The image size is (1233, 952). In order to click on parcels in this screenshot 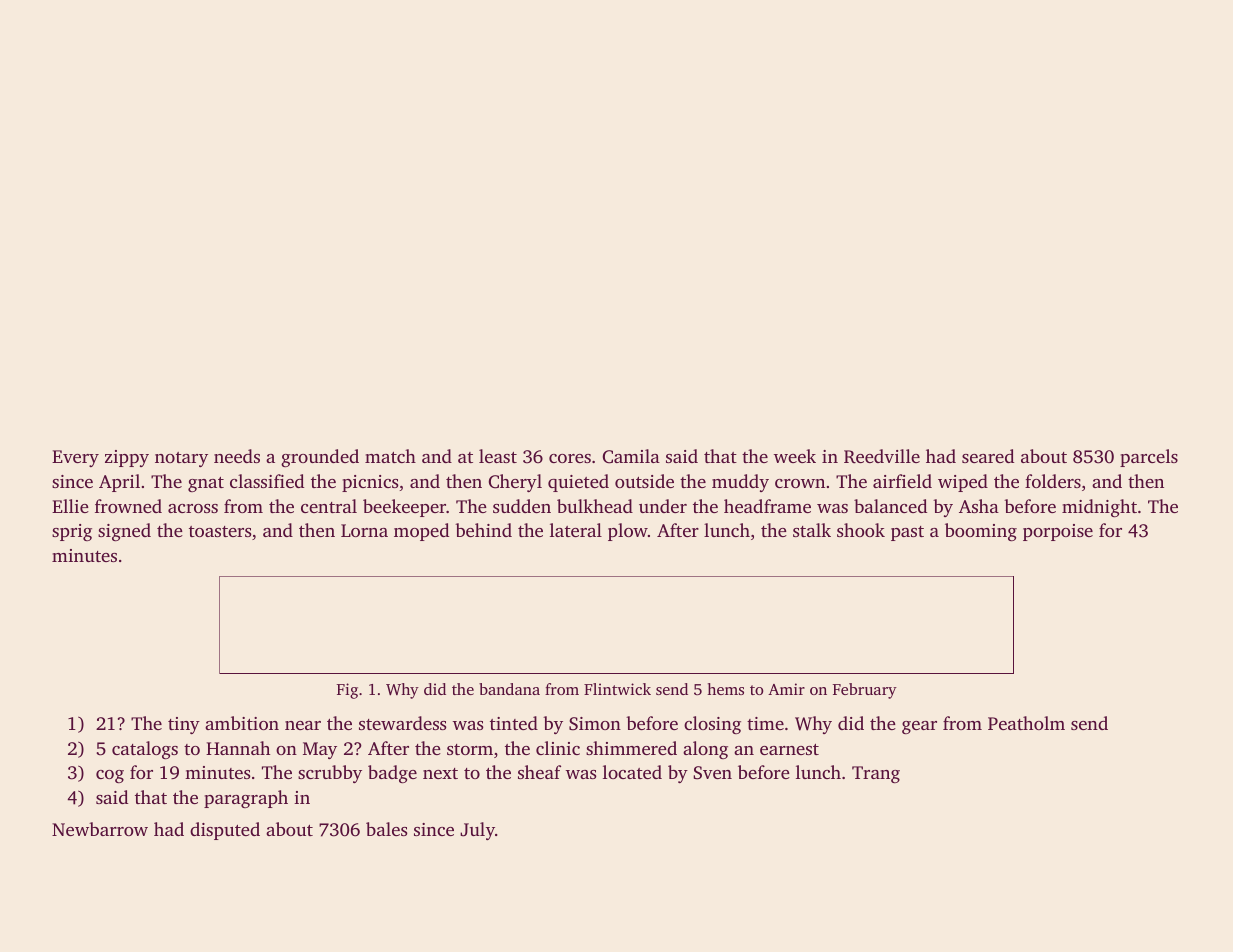, I will do `click(1149, 458)`.
